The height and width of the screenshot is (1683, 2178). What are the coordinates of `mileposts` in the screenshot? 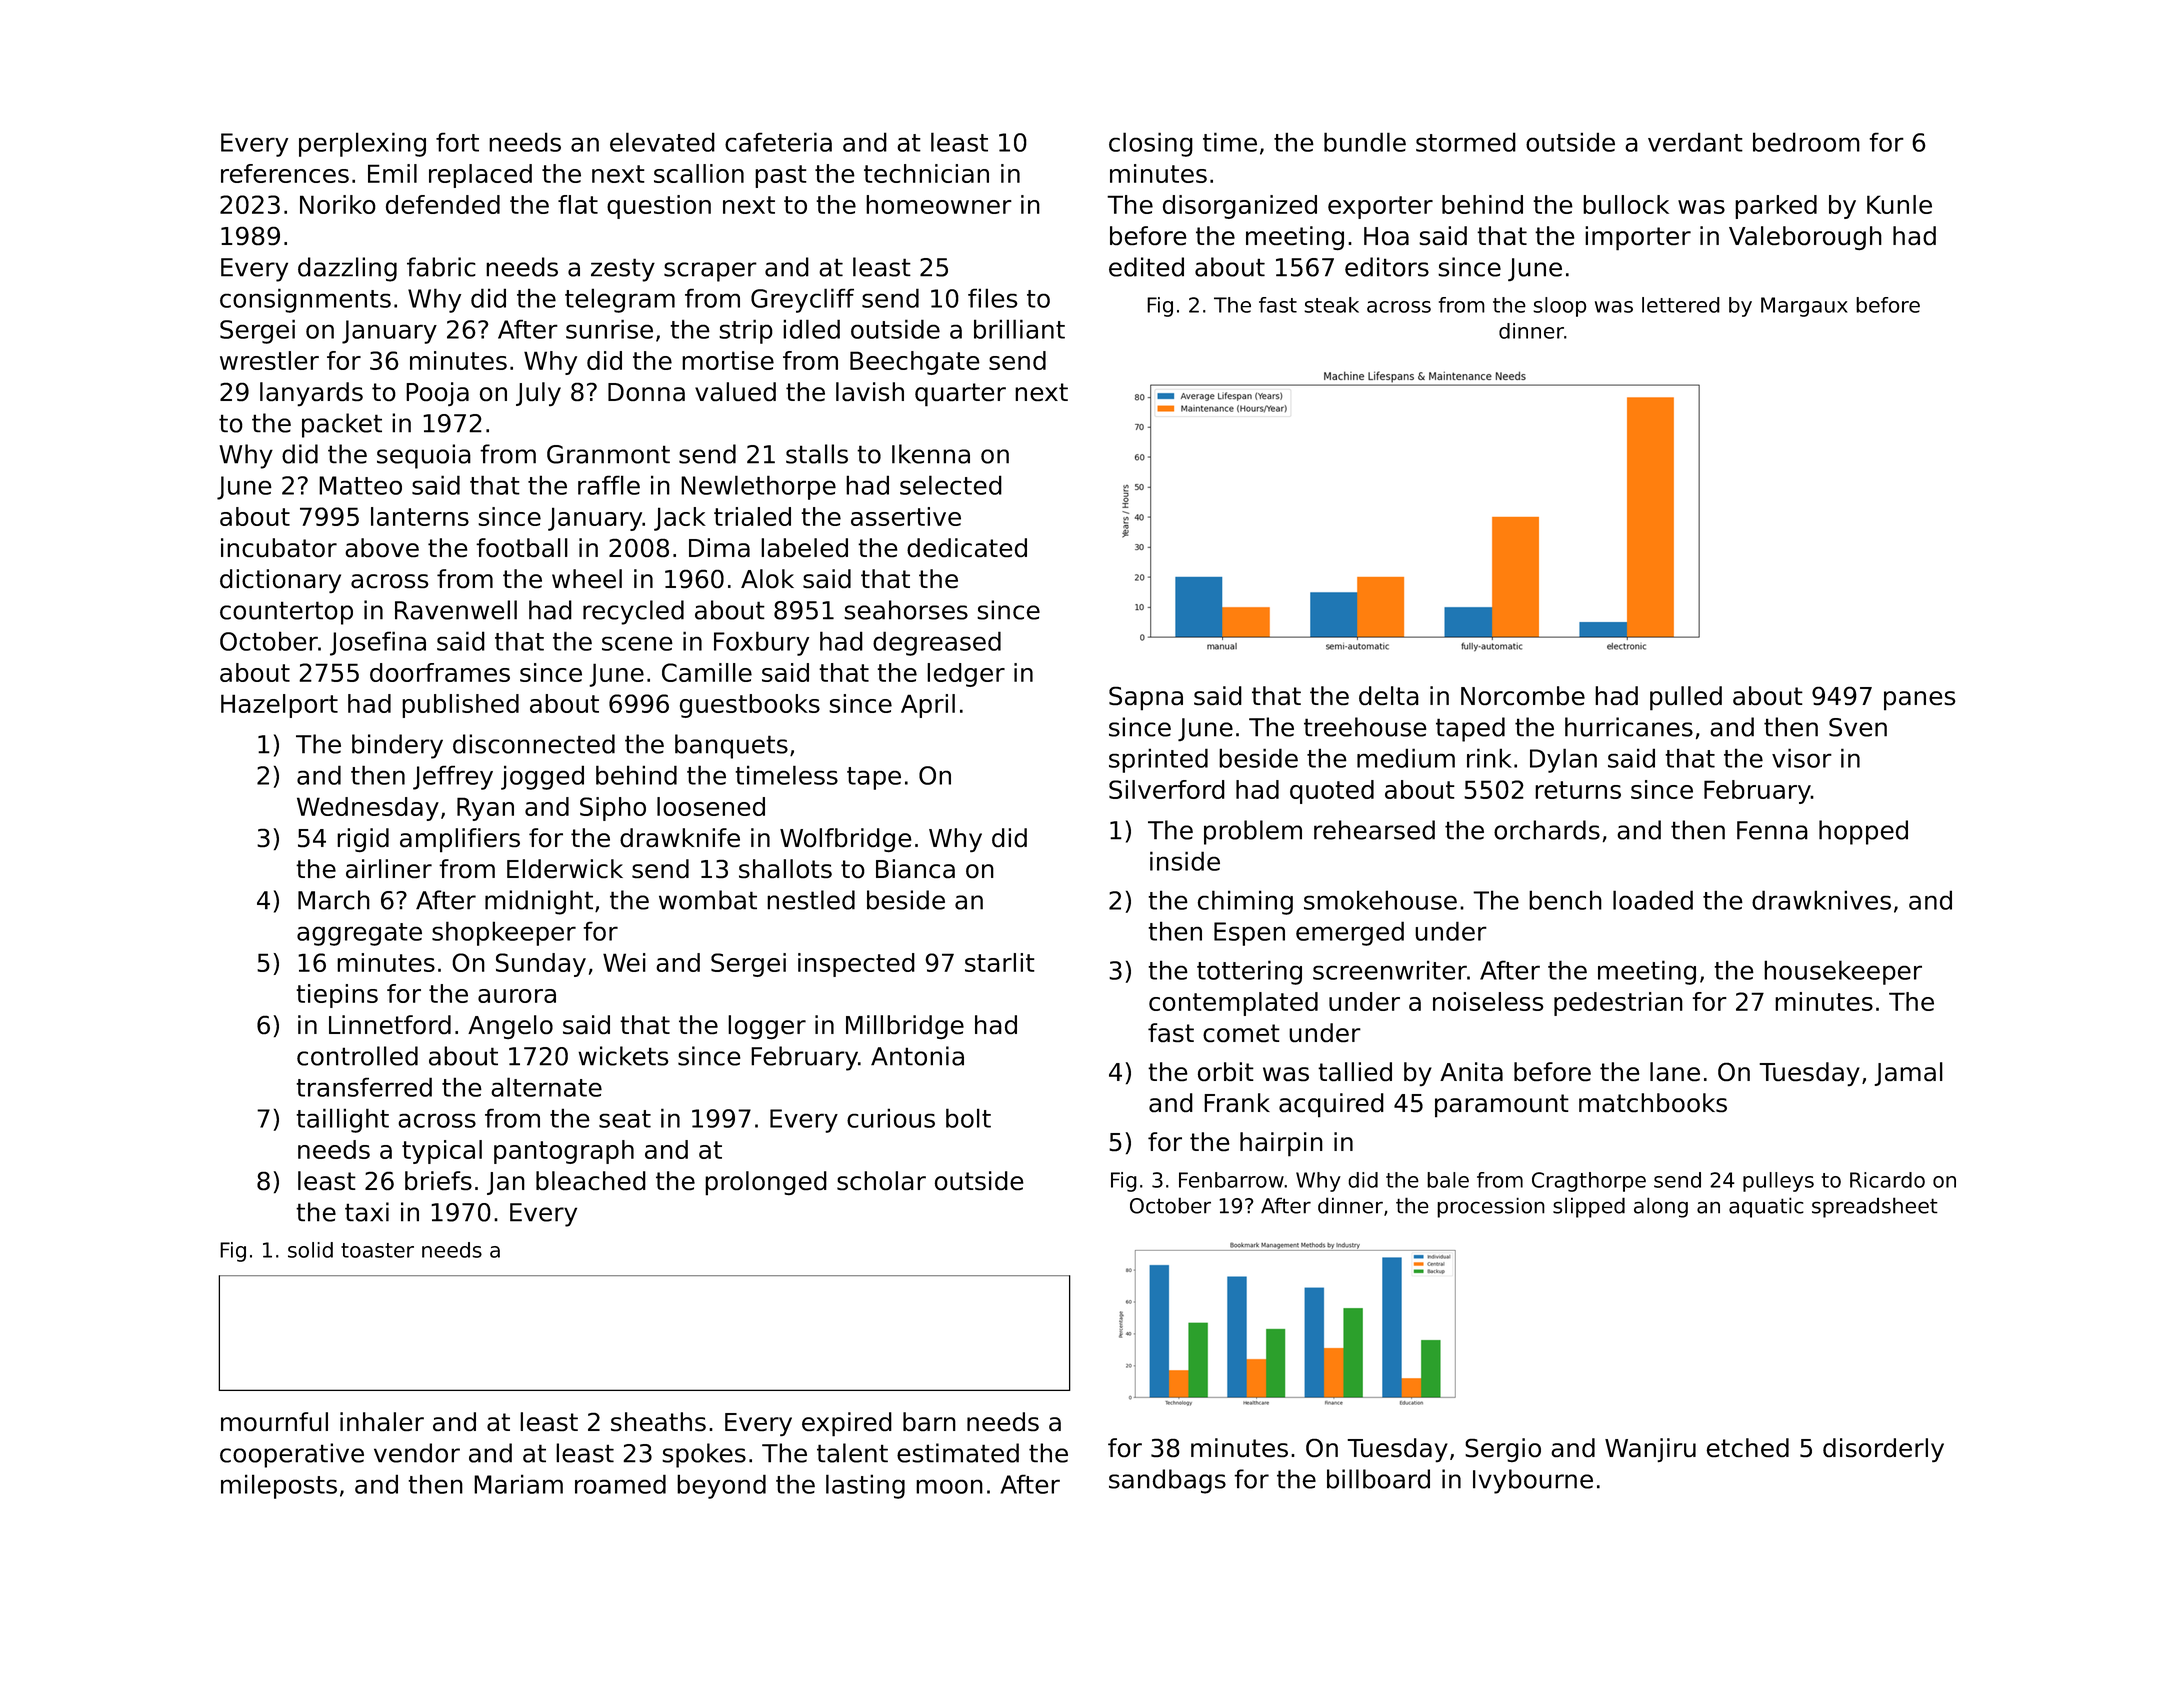 It's located at (279, 1486).
